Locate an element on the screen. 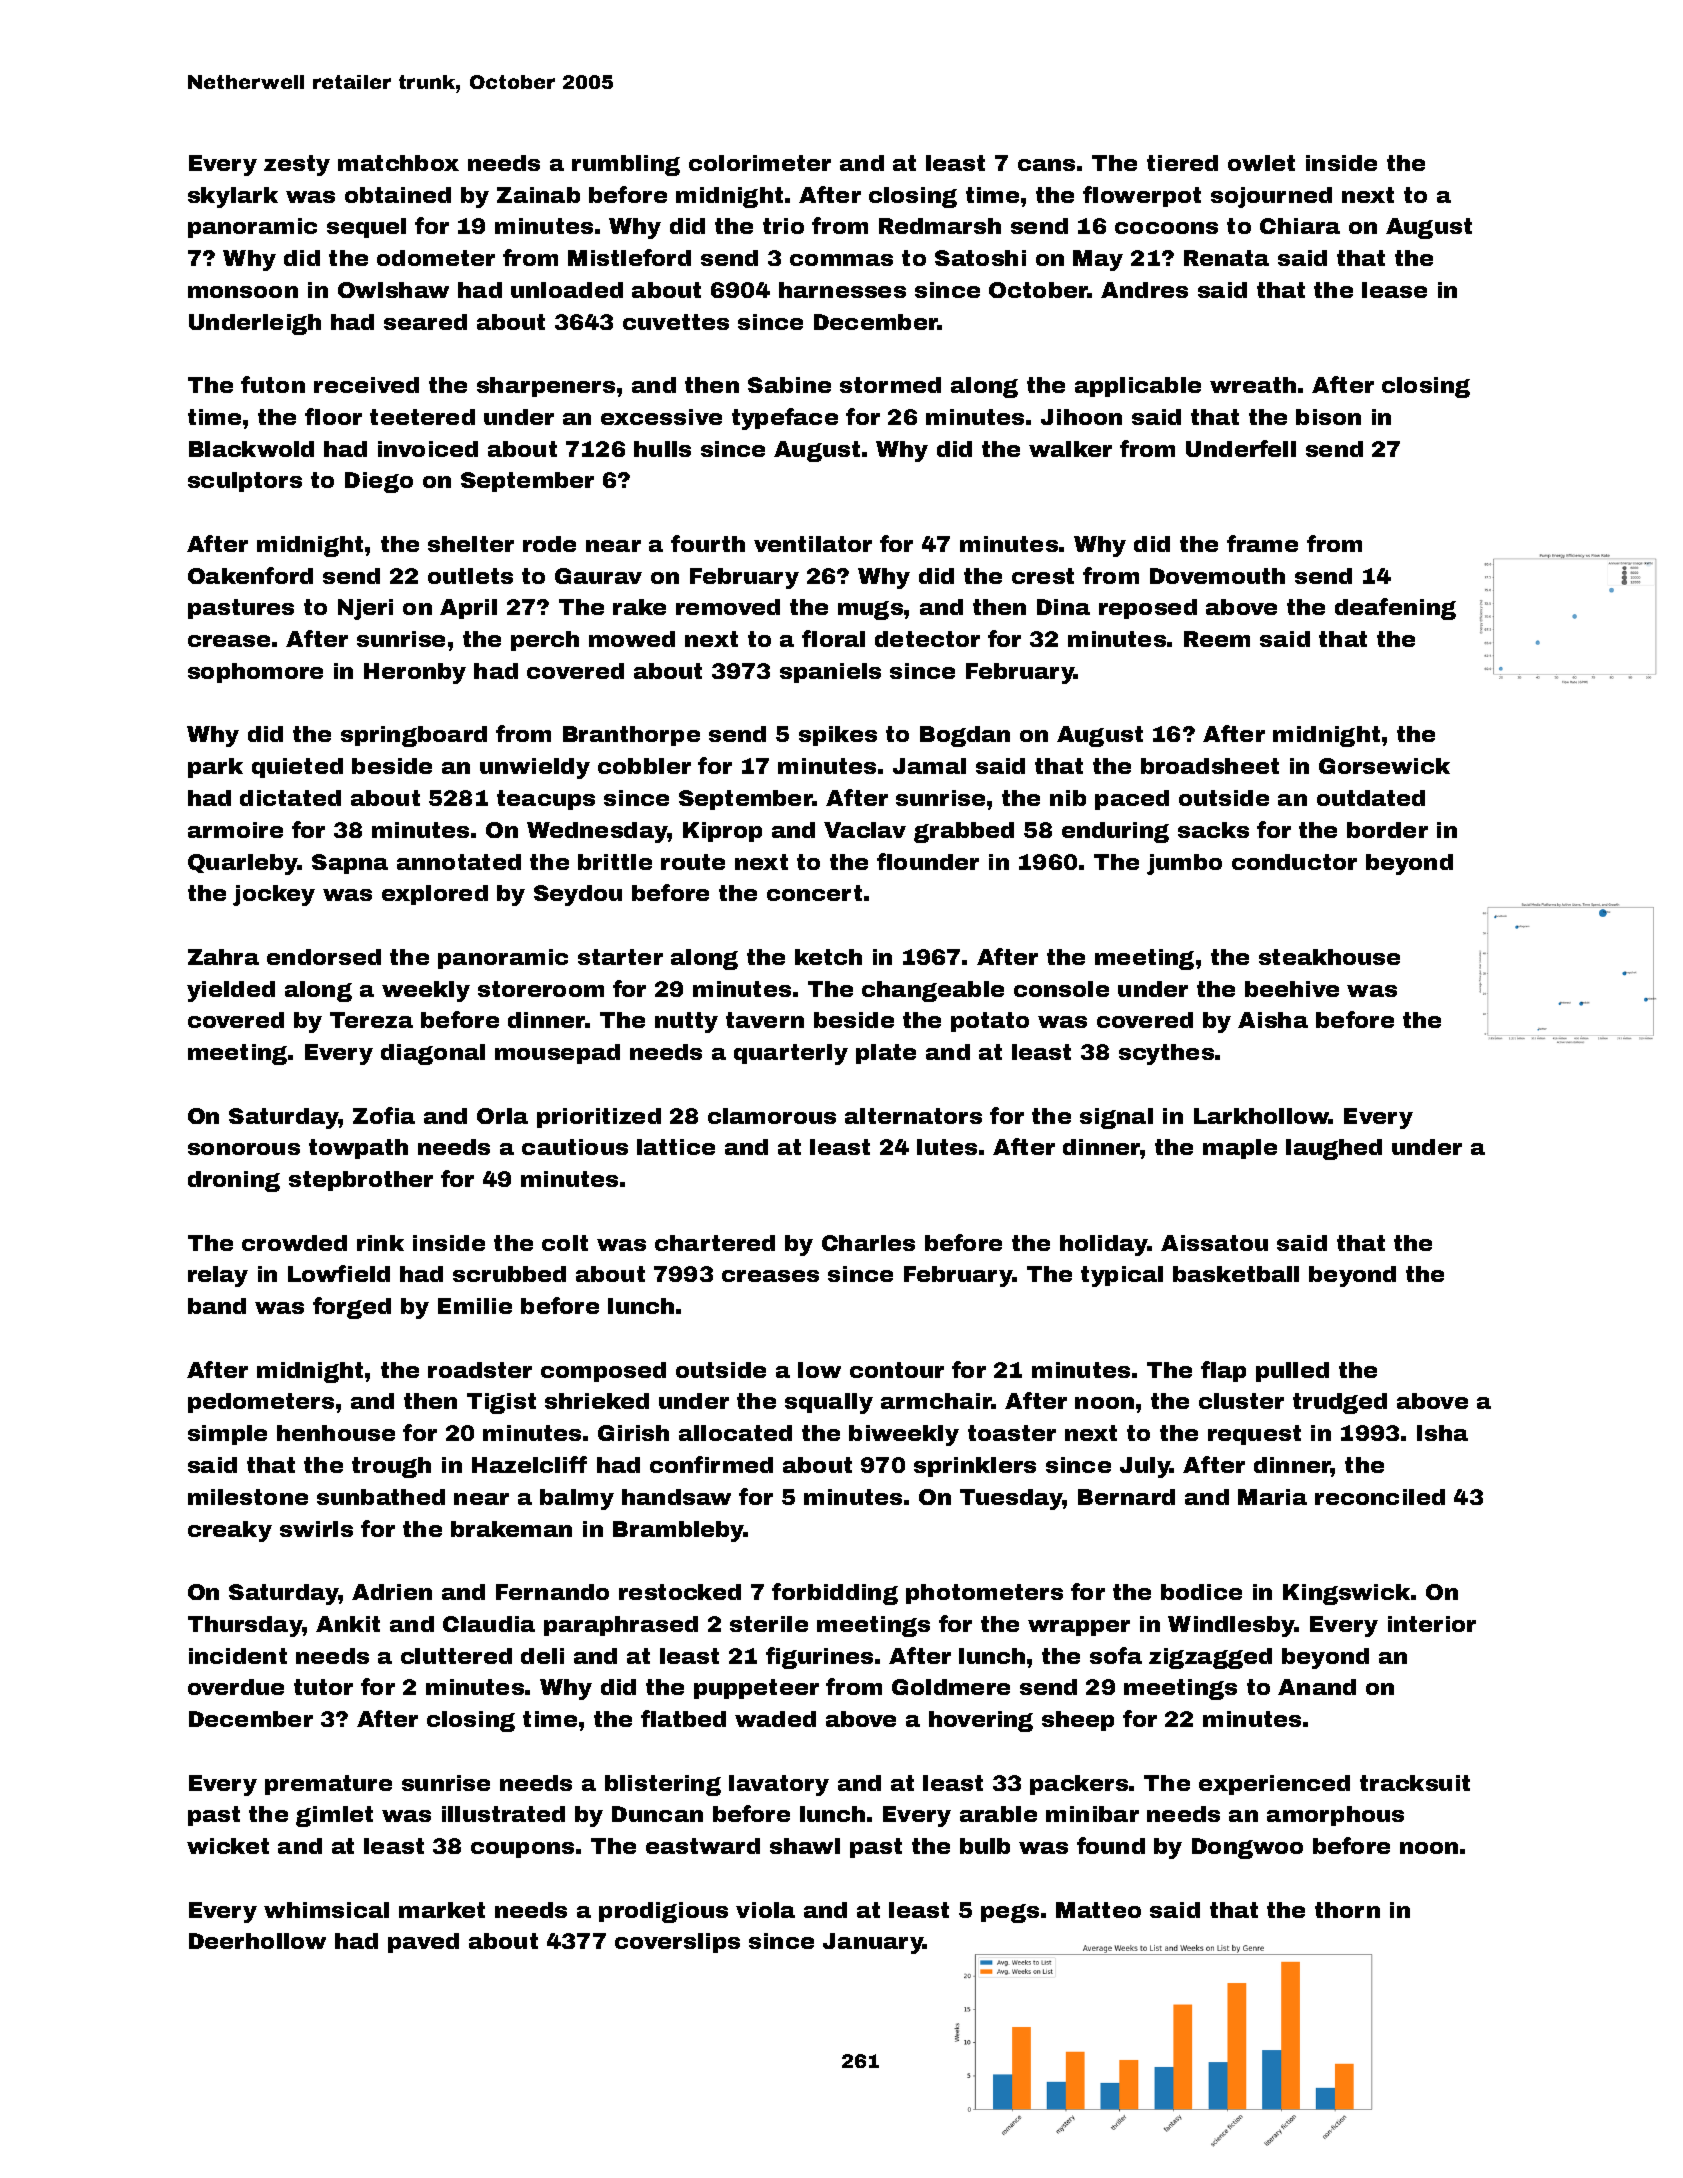 Image resolution: width=1683 pixels, height=2178 pixels. detector is located at coordinates (927, 639).
